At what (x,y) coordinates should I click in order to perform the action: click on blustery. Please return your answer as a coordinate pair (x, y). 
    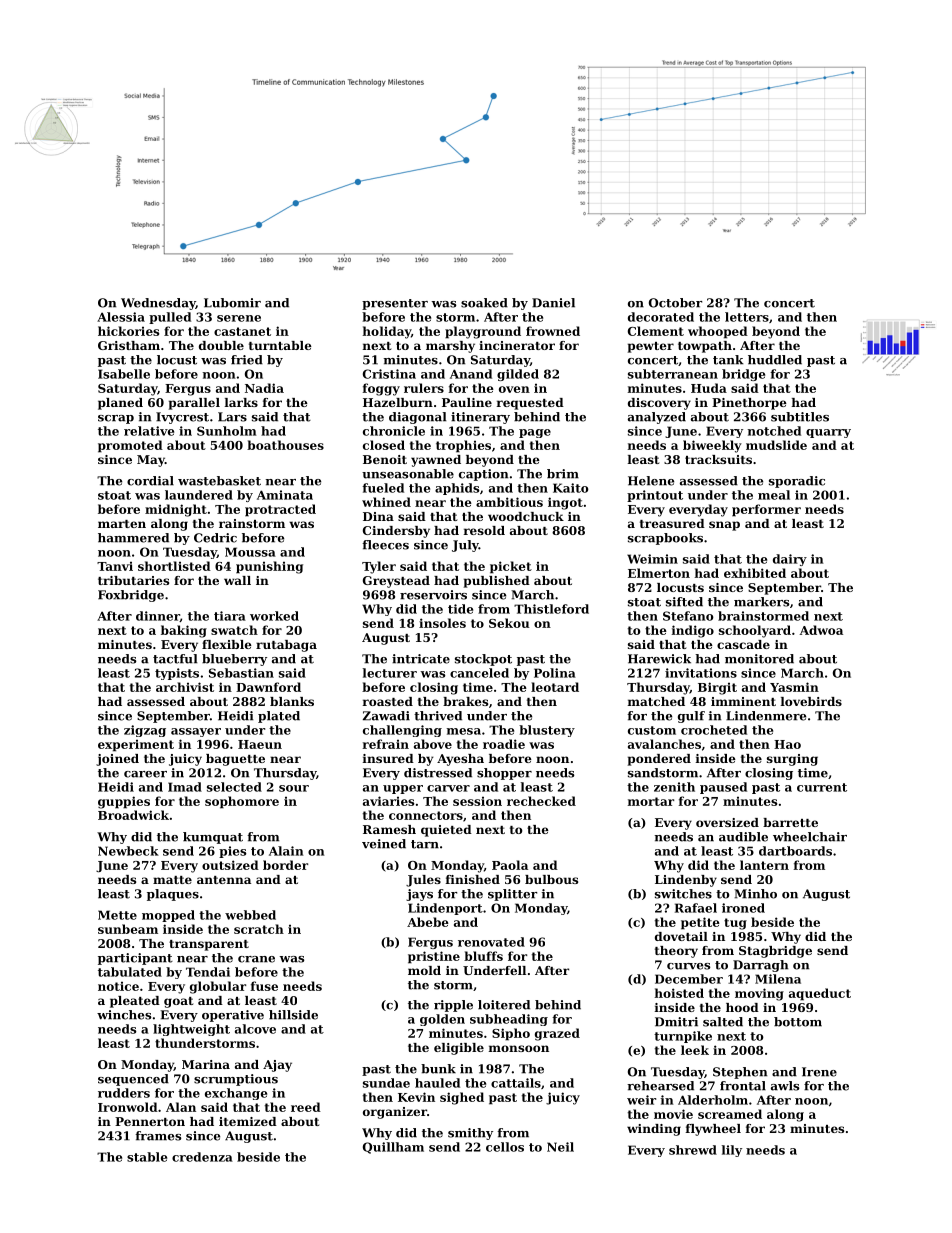
    Looking at the image, I should click on (547, 731).
